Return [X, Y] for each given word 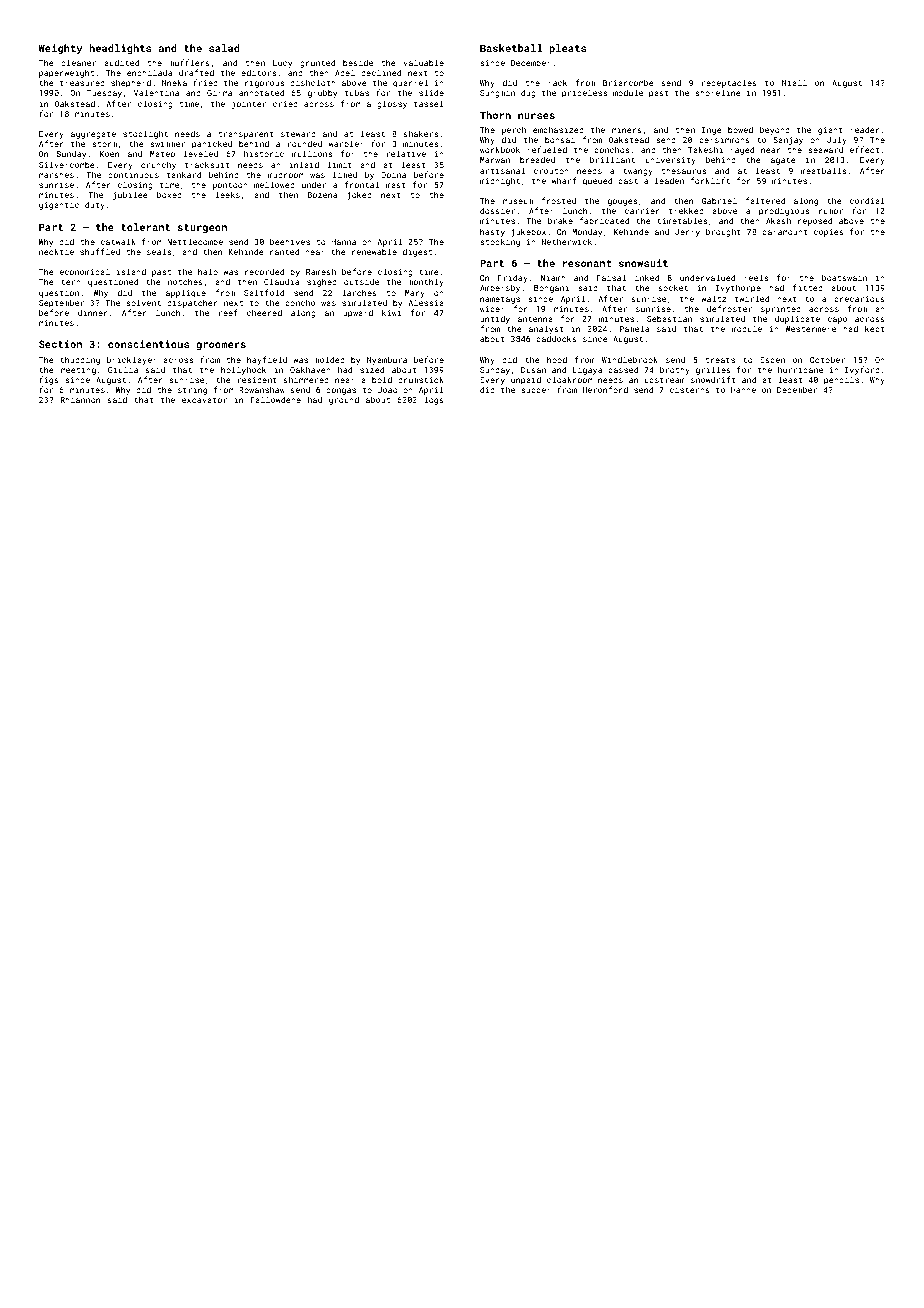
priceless [584, 93]
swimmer [167, 144]
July [837, 140]
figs [49, 380]
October [827, 359]
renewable [374, 251]
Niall [794, 82]
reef [228, 312]
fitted [808, 287]
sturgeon [202, 228]
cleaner [78, 62]
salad [224, 48]
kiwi [392, 312]
